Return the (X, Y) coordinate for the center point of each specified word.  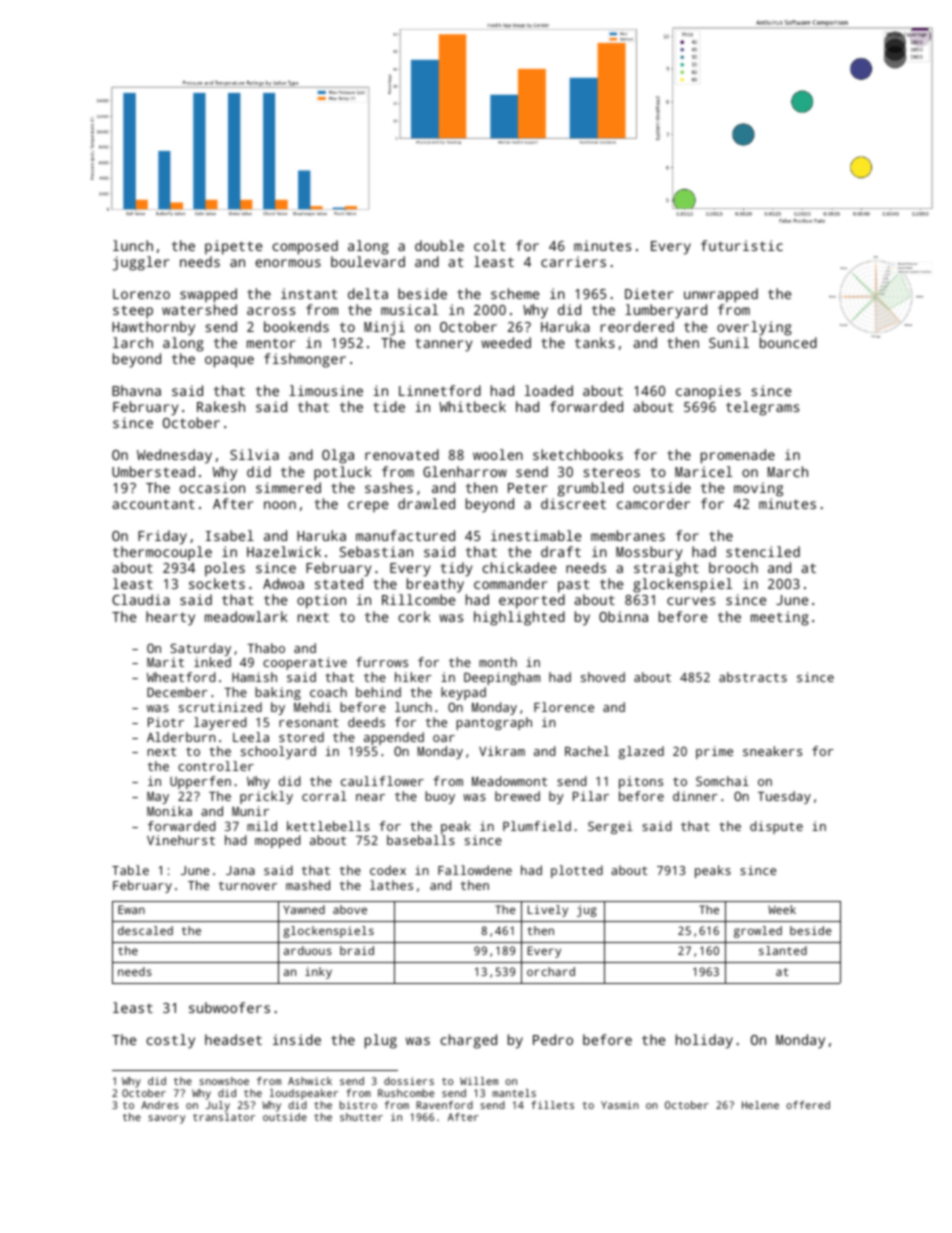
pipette (233, 247)
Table (130, 870)
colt (489, 245)
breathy (435, 585)
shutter (361, 1117)
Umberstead (153, 471)
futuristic (742, 245)
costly (170, 1041)
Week (782, 909)
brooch (733, 567)
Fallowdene (475, 870)
